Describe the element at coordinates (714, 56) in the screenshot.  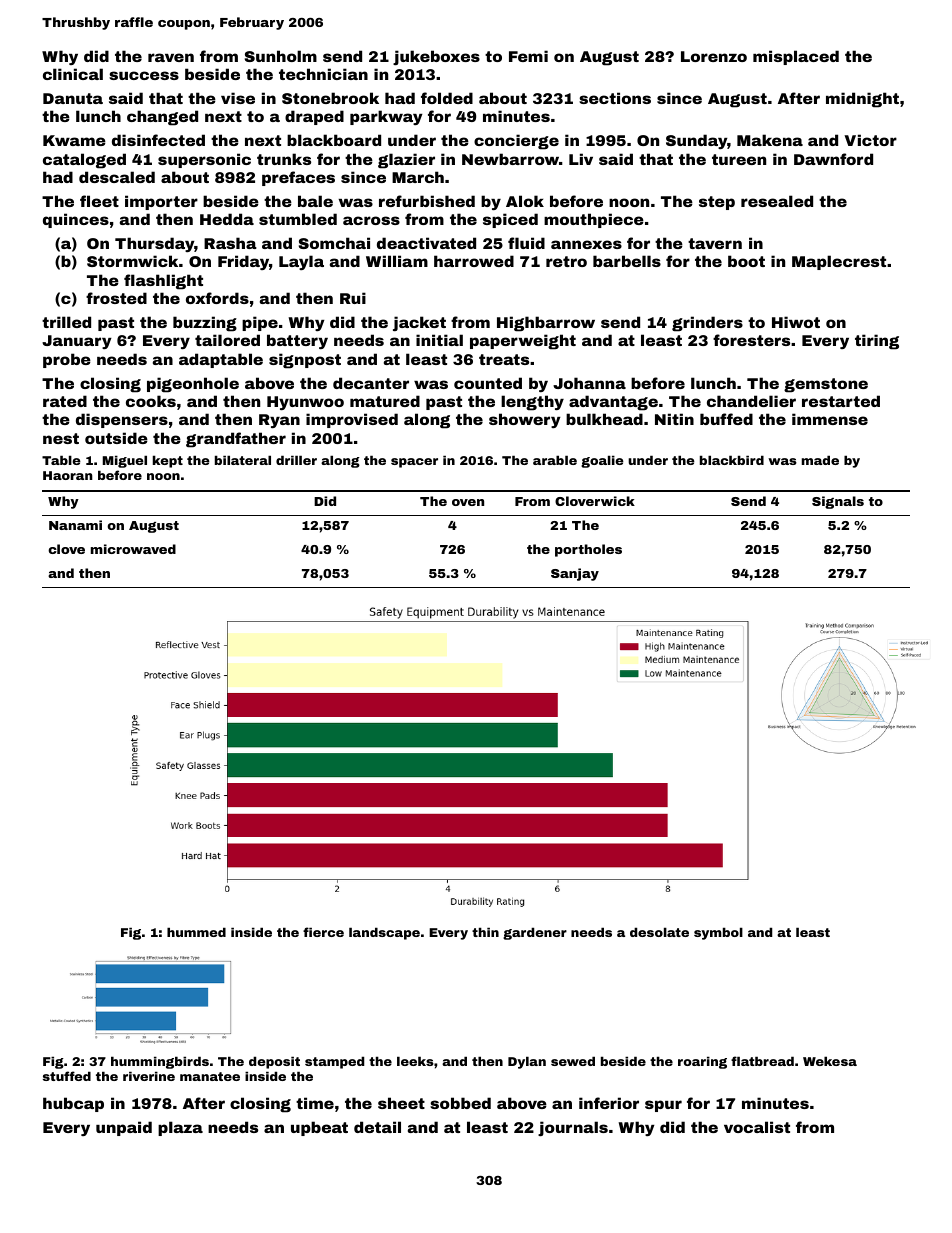
I see `Lorenzo` at that location.
